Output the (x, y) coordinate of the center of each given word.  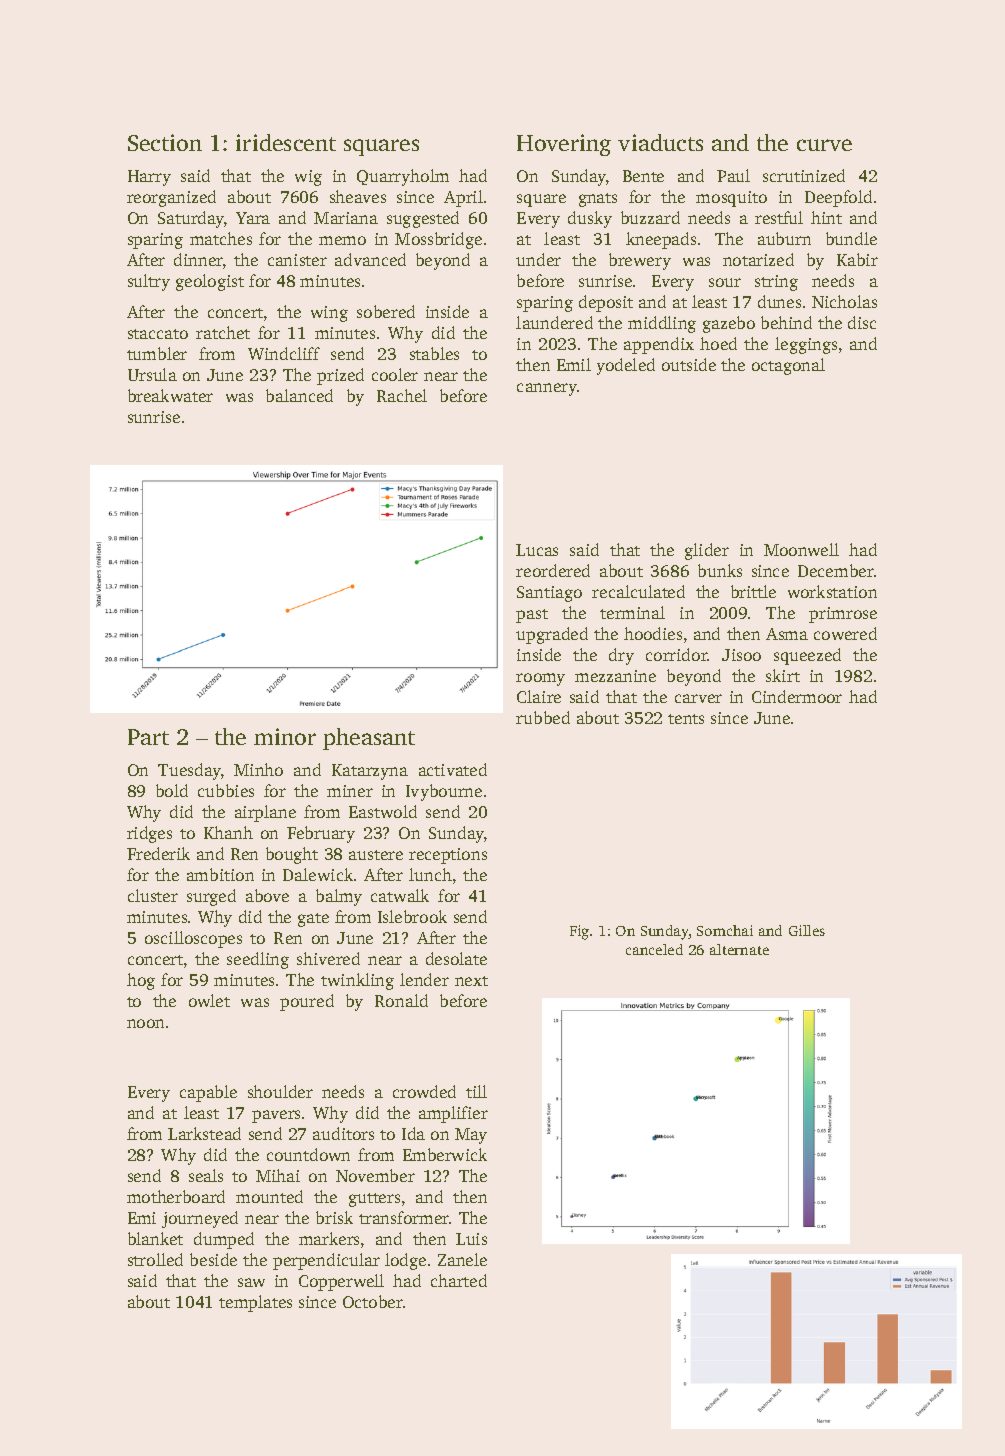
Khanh (228, 832)
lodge (405, 1261)
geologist (210, 282)
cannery (547, 389)
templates (255, 1303)
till (476, 1091)
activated (453, 769)
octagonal (788, 366)
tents (686, 719)
